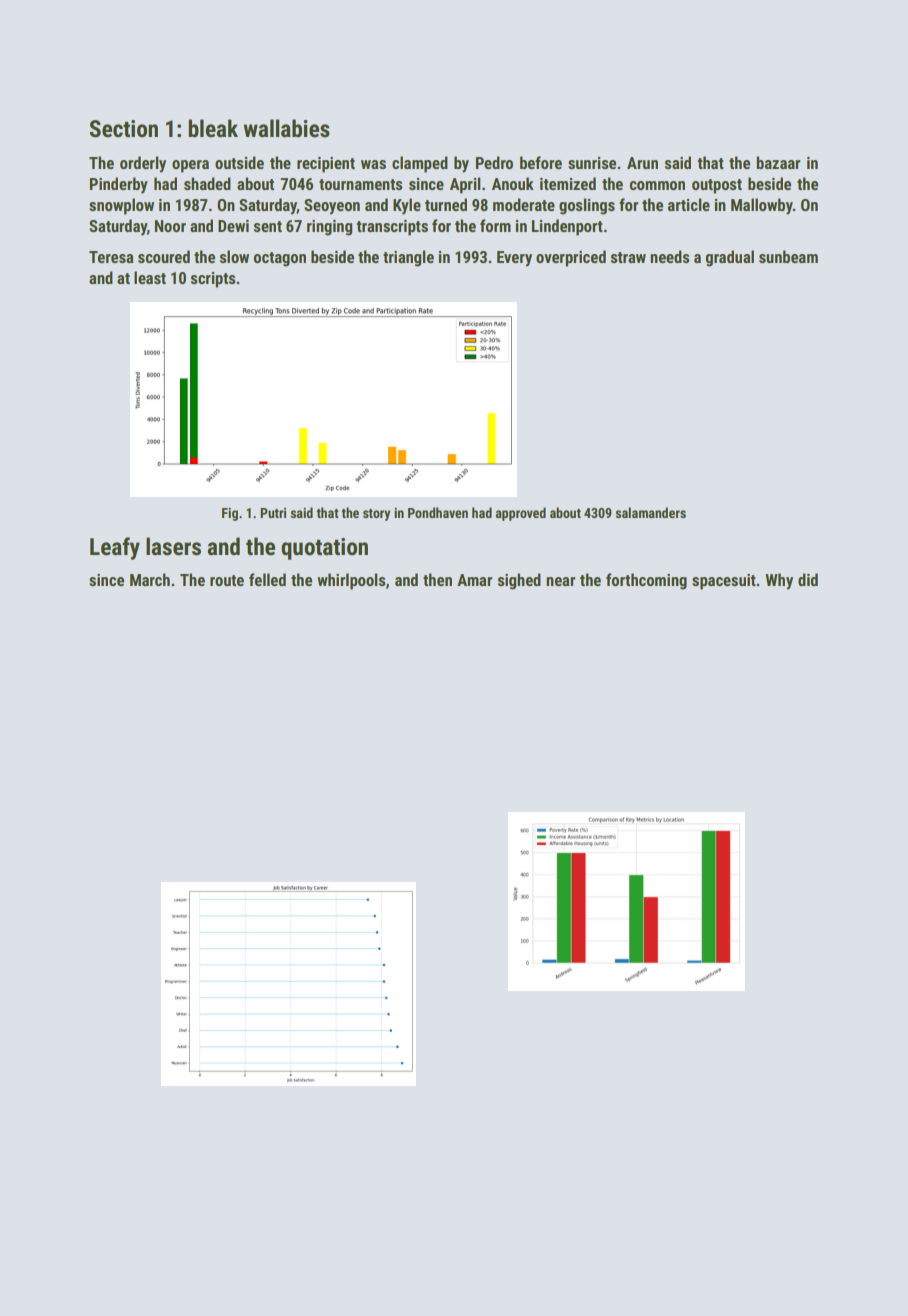  What do you see at coordinates (115, 548) in the screenshot?
I see `Leafy` at bounding box center [115, 548].
